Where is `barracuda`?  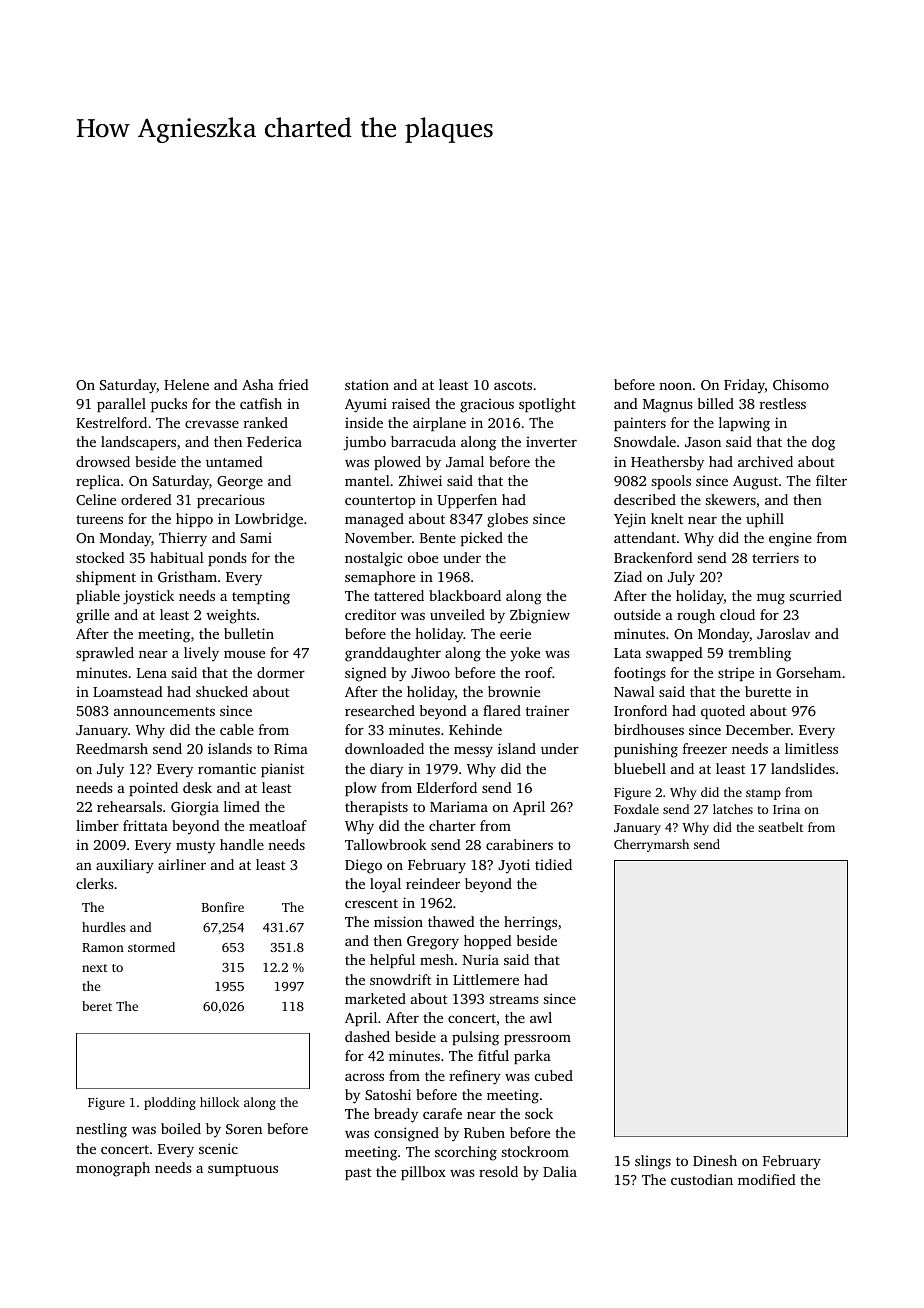 barracuda is located at coordinates (423, 441).
